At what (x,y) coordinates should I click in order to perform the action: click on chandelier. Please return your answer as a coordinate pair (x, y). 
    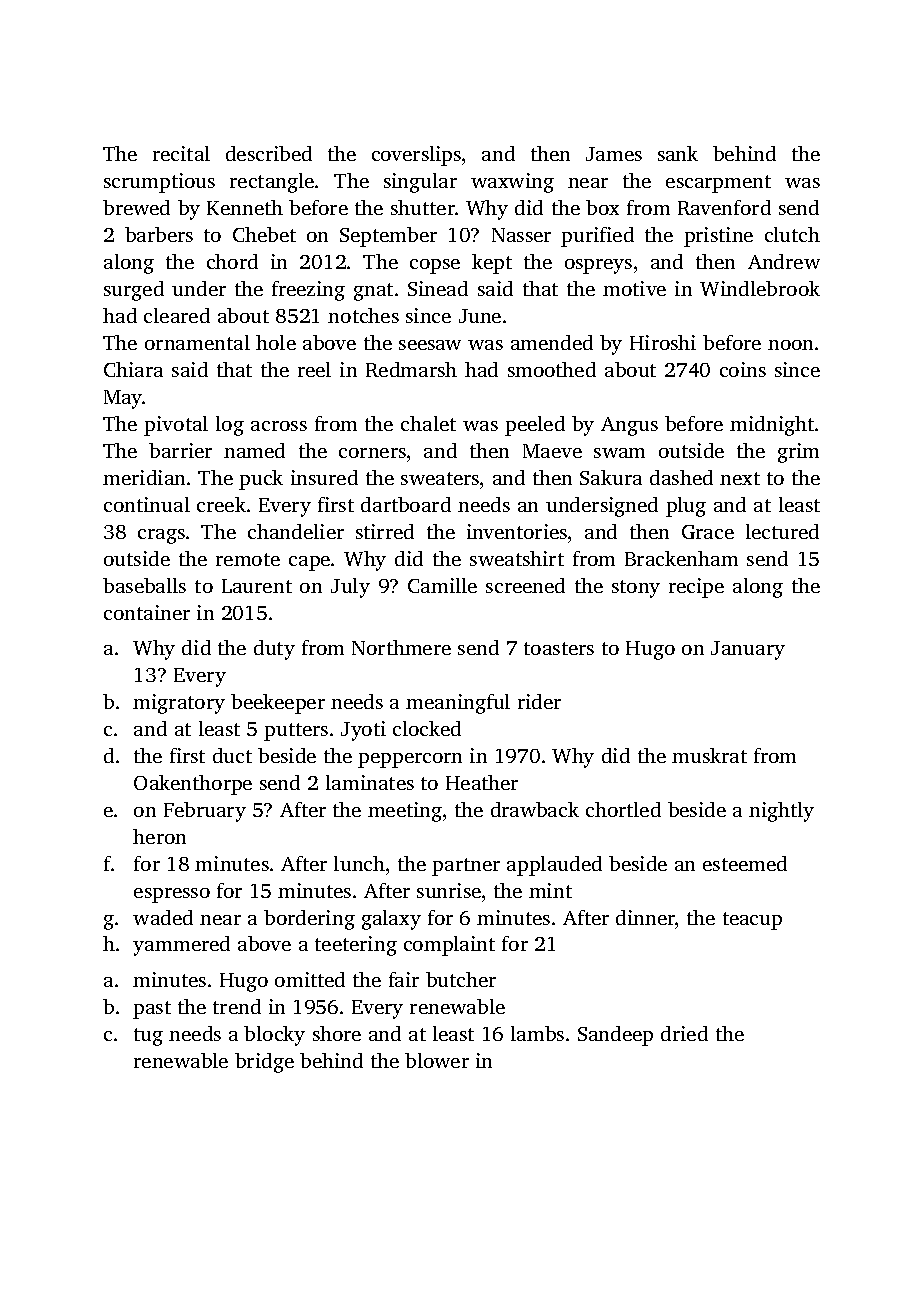
    Looking at the image, I should click on (296, 531).
